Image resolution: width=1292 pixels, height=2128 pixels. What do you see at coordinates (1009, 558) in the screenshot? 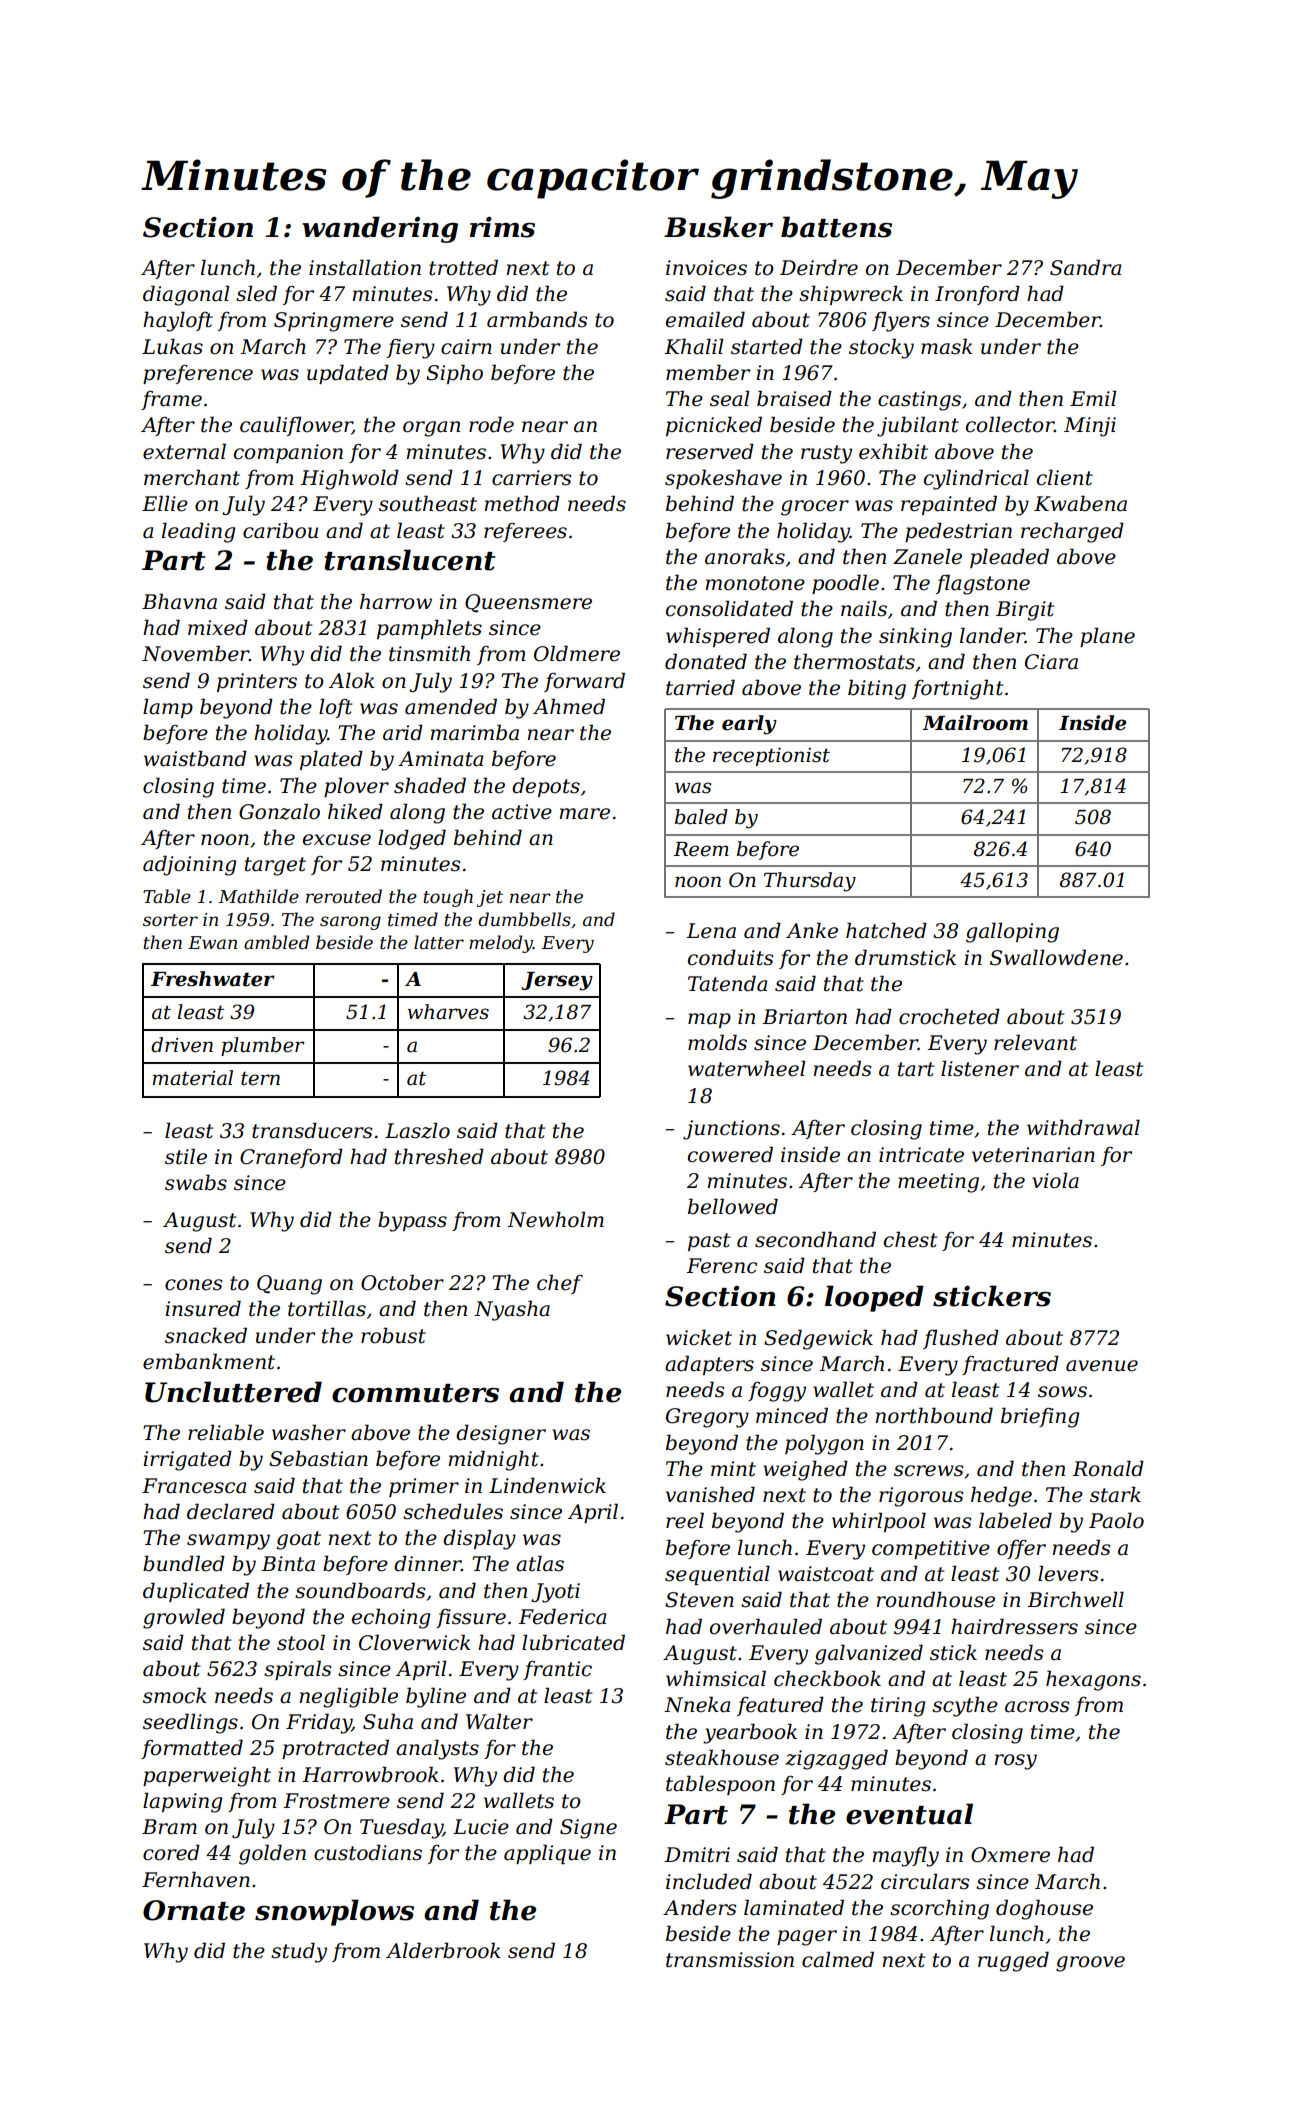
I see `pleaded` at bounding box center [1009, 558].
